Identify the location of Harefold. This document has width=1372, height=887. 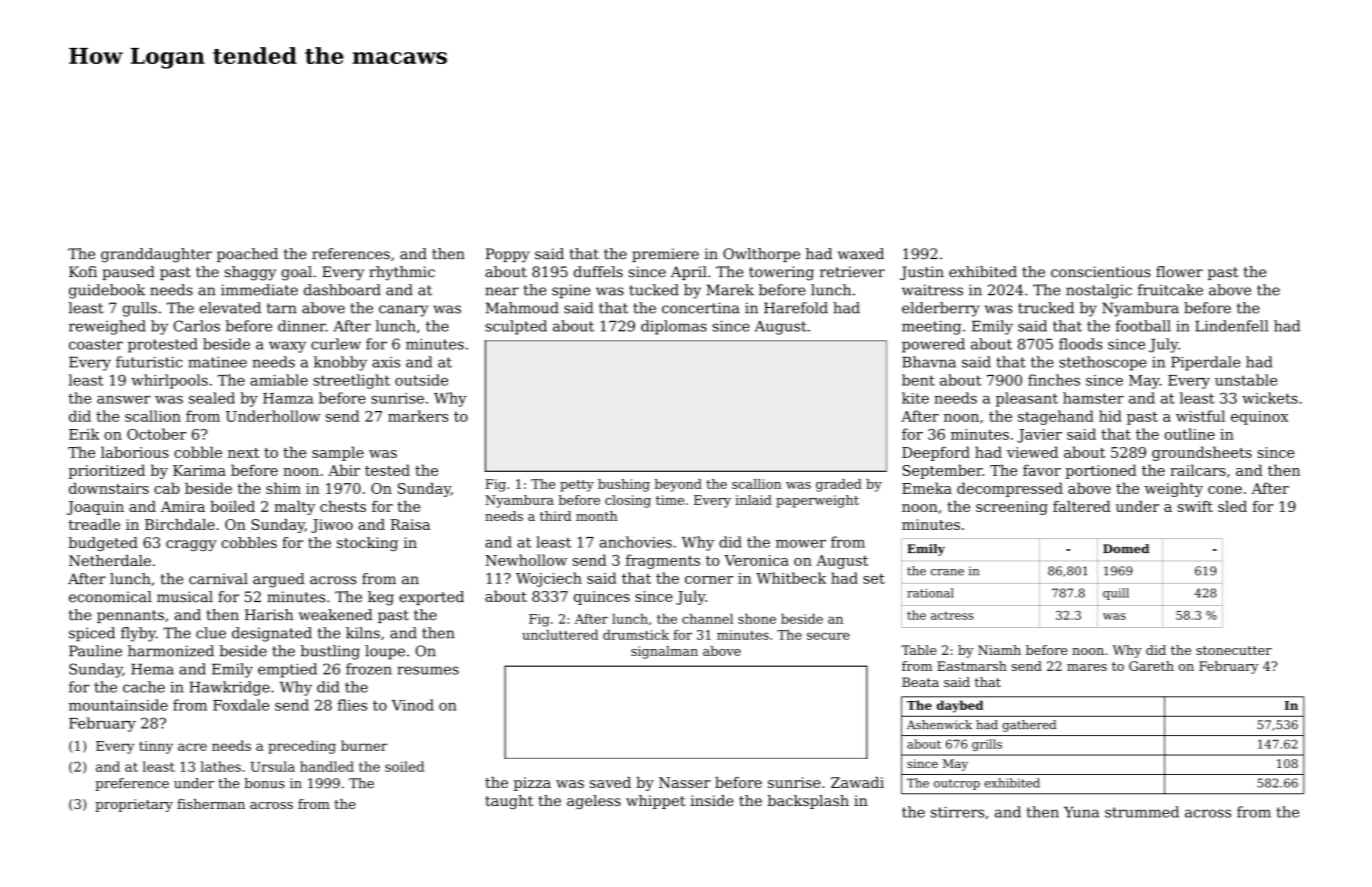
(796, 308).
